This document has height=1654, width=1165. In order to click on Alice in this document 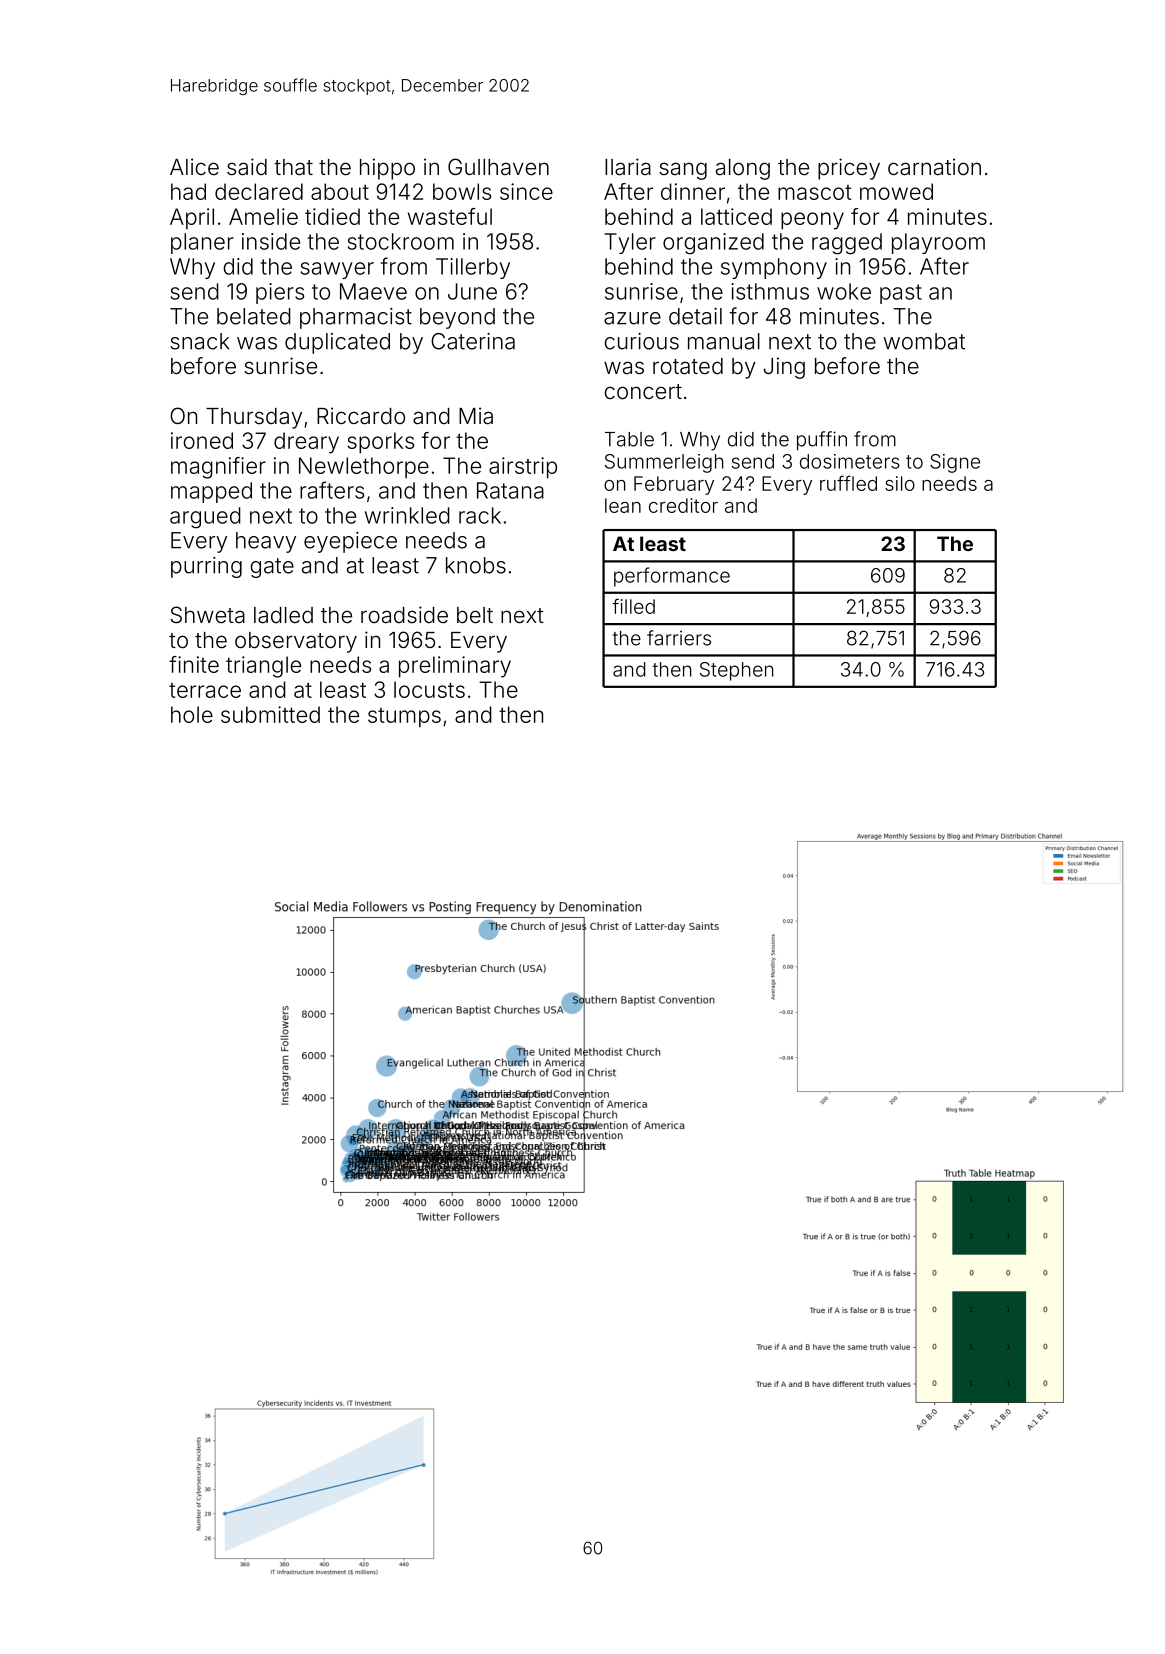, I will do `click(194, 167)`.
